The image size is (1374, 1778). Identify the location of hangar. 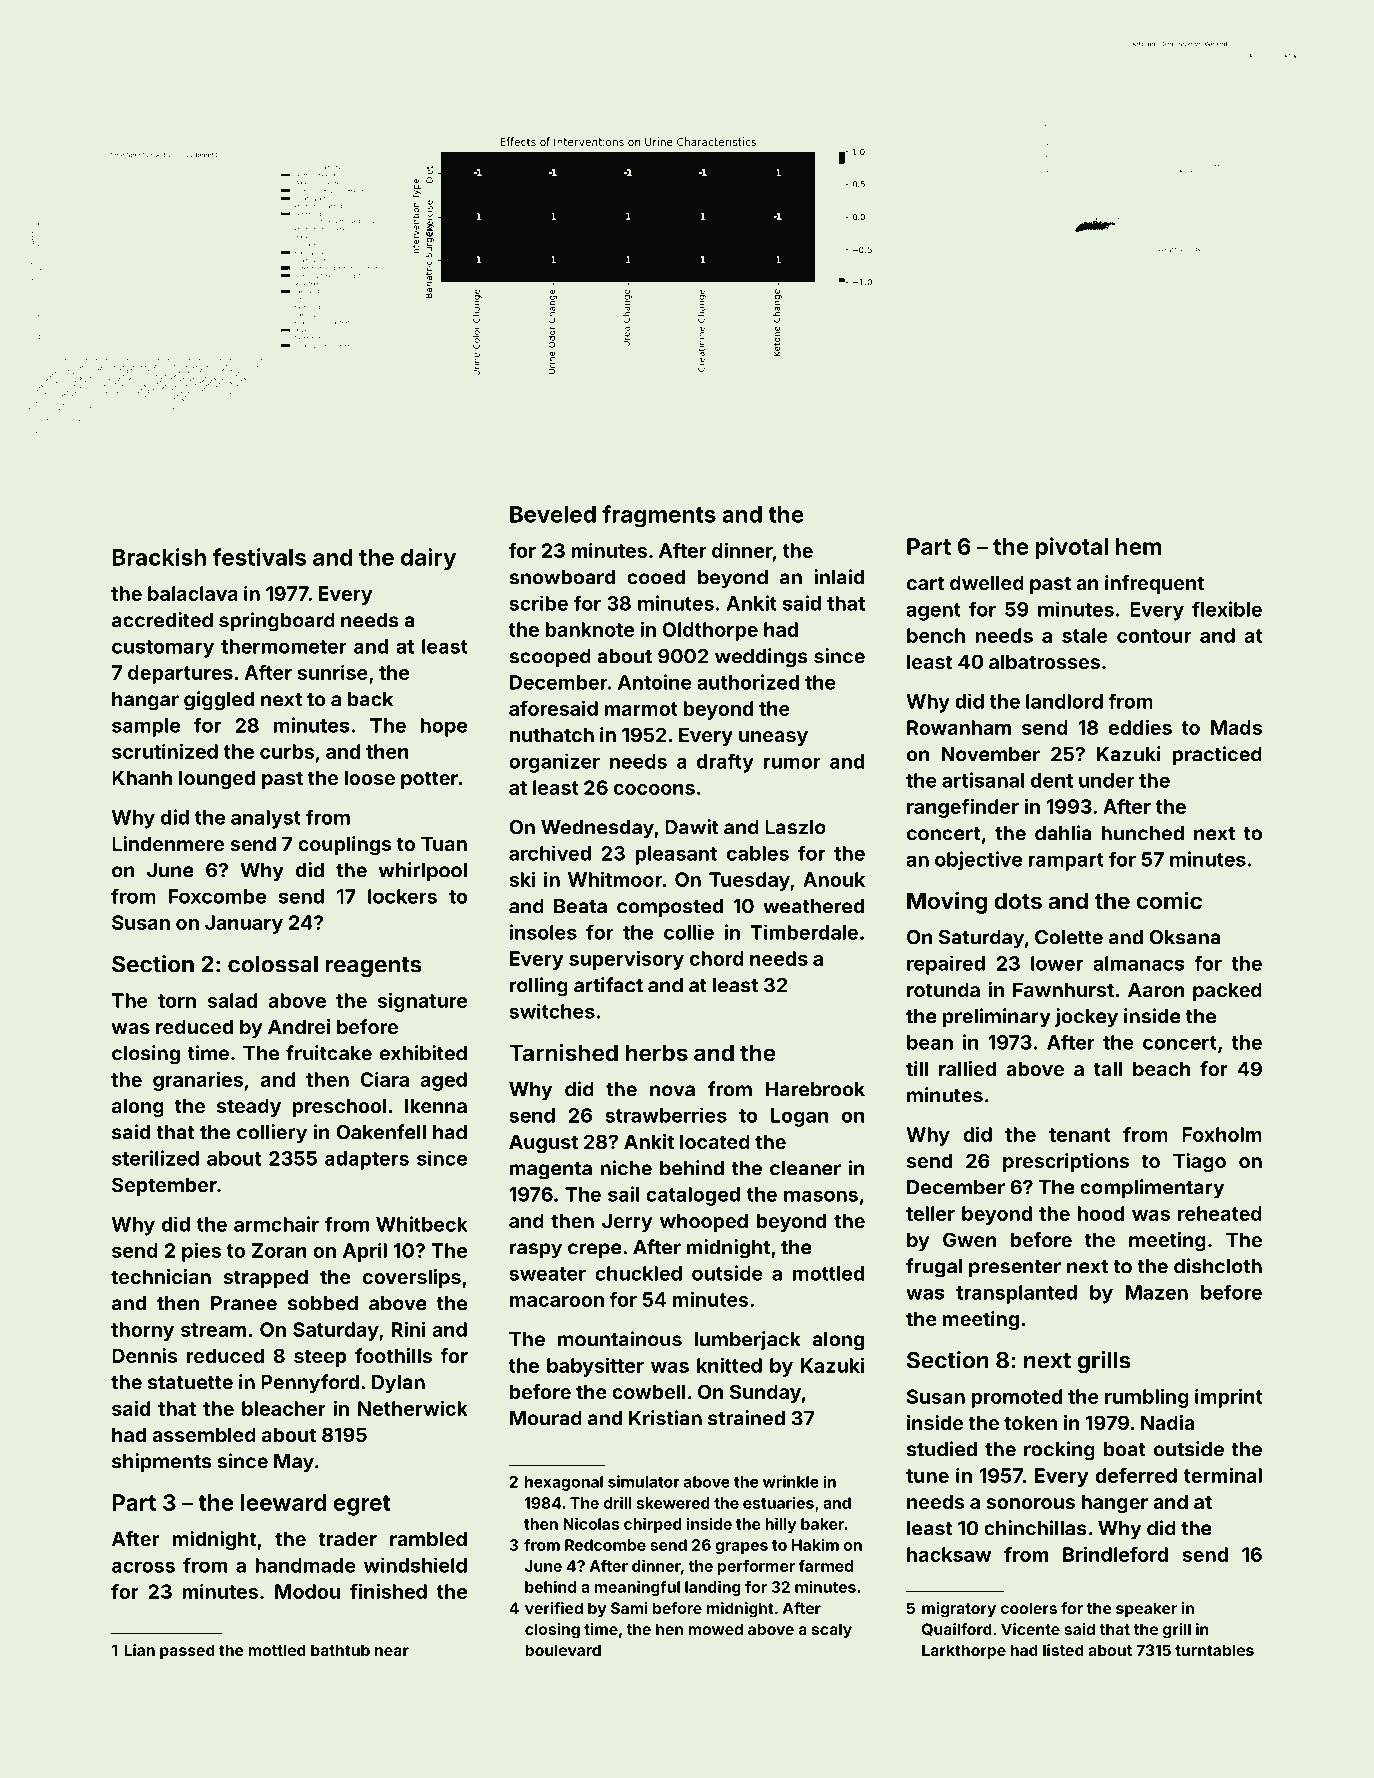
(145, 701).
